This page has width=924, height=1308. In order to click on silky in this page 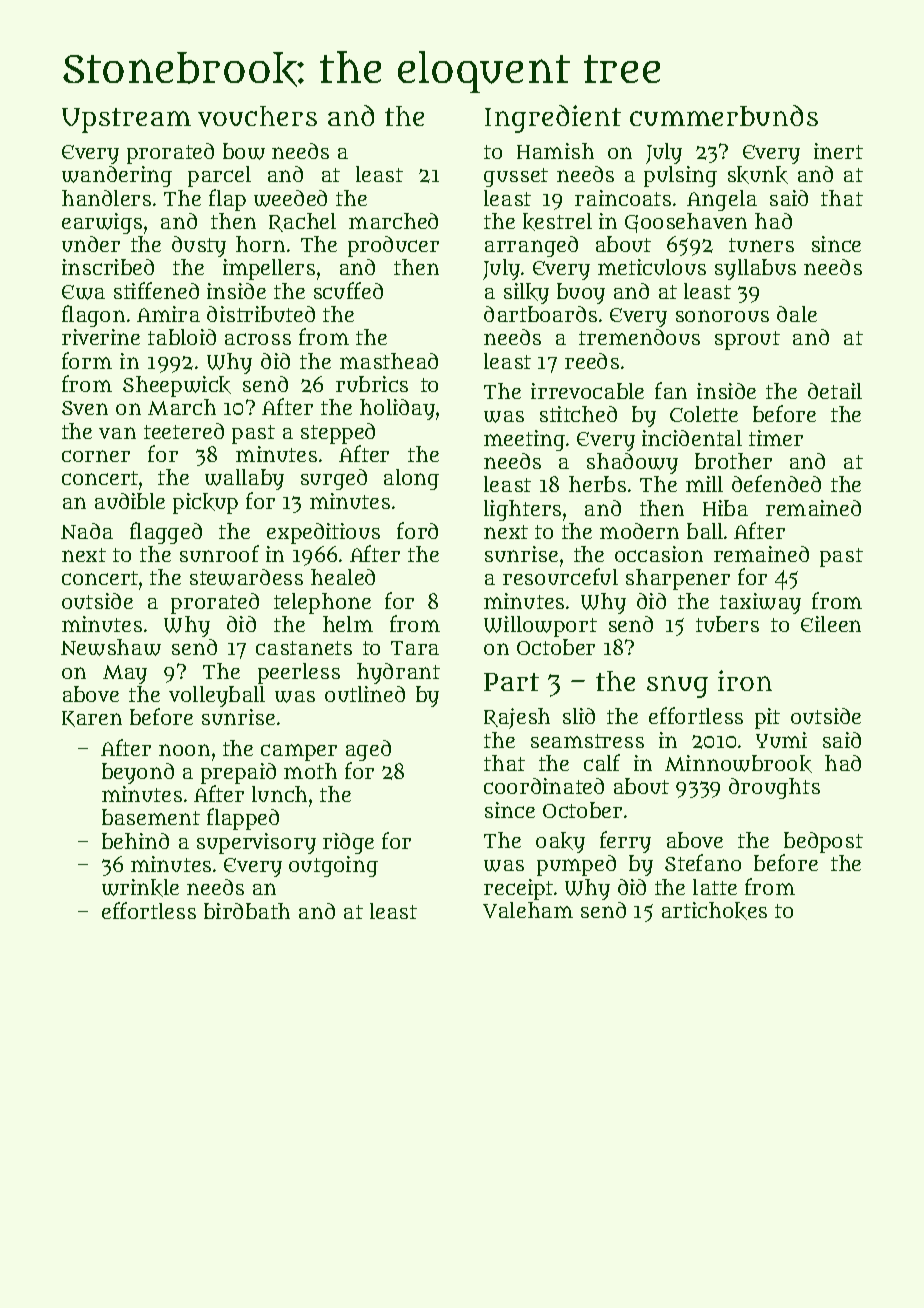, I will do `click(526, 293)`.
